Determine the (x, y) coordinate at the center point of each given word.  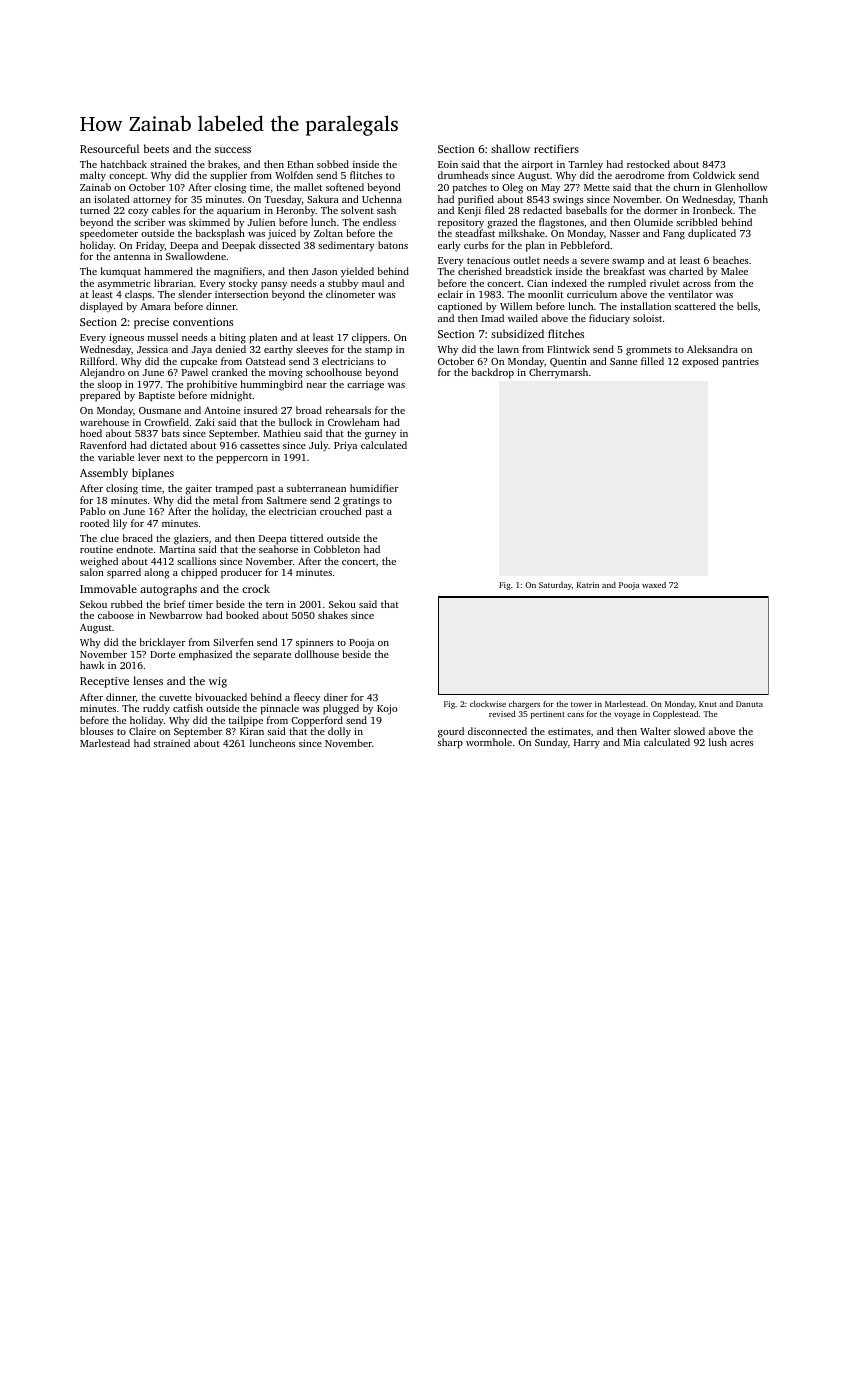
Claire (142, 731)
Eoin (448, 164)
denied (230, 349)
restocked (648, 164)
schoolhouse (334, 372)
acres (741, 743)
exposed (700, 362)
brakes (222, 164)
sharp (450, 744)
